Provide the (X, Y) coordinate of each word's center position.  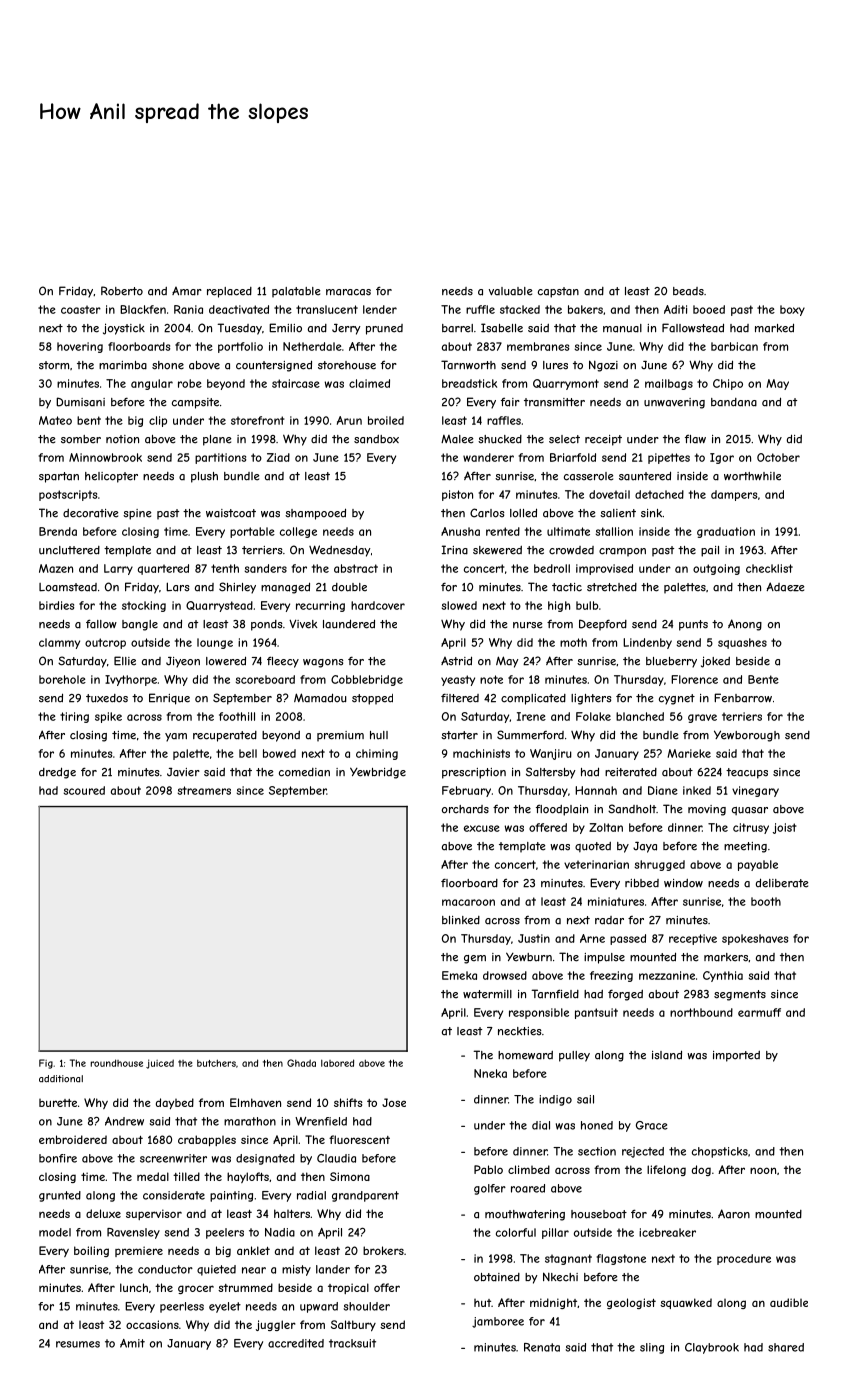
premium (340, 736)
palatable (296, 292)
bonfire (58, 1158)
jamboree (498, 1322)
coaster (81, 309)
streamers (204, 790)
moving (707, 810)
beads (688, 291)
